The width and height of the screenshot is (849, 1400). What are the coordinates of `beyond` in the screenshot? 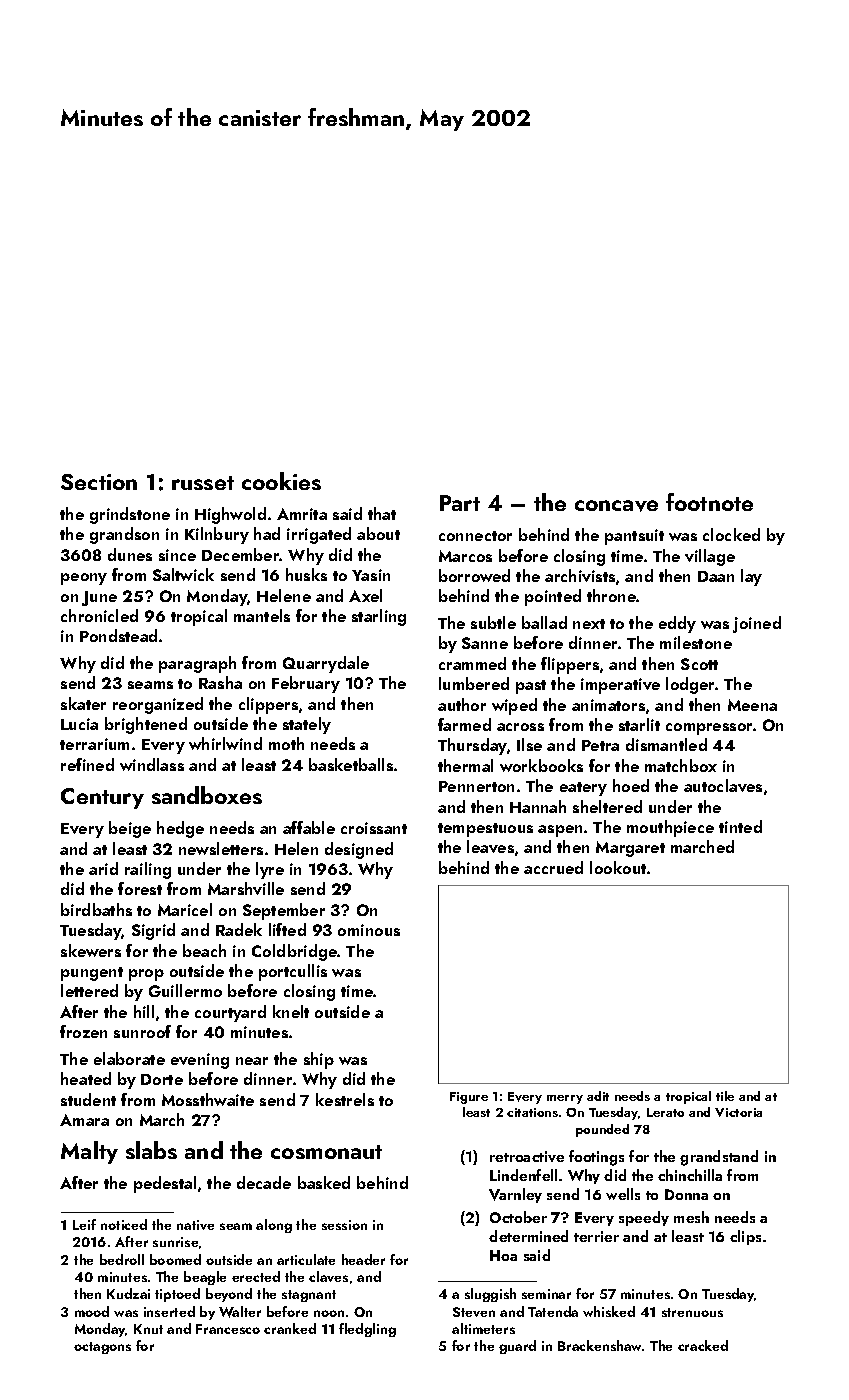 It's located at (229, 1295).
